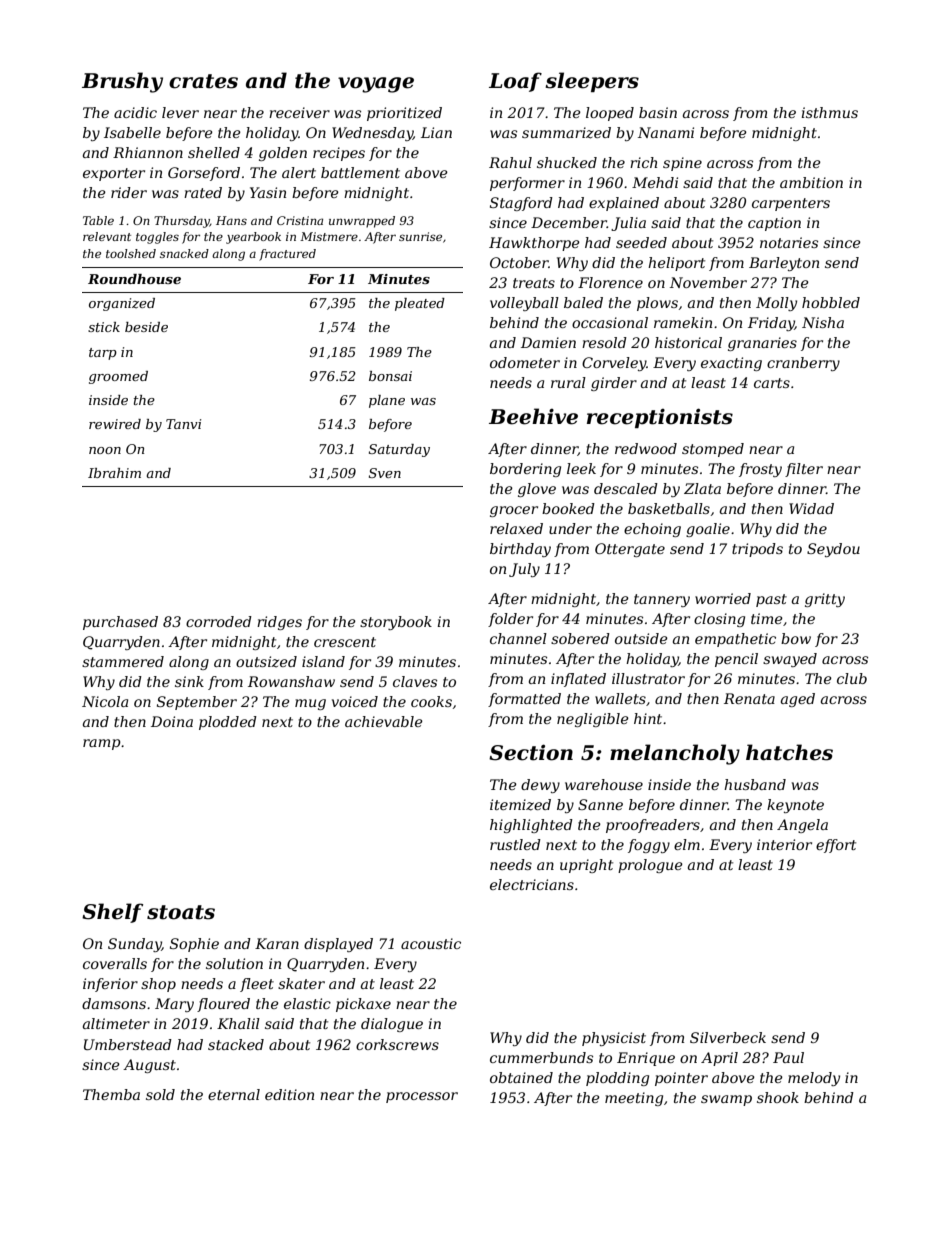 The height and width of the image is (1233, 952). Describe the element at coordinates (384, 721) in the image. I see `achievable` at that location.
